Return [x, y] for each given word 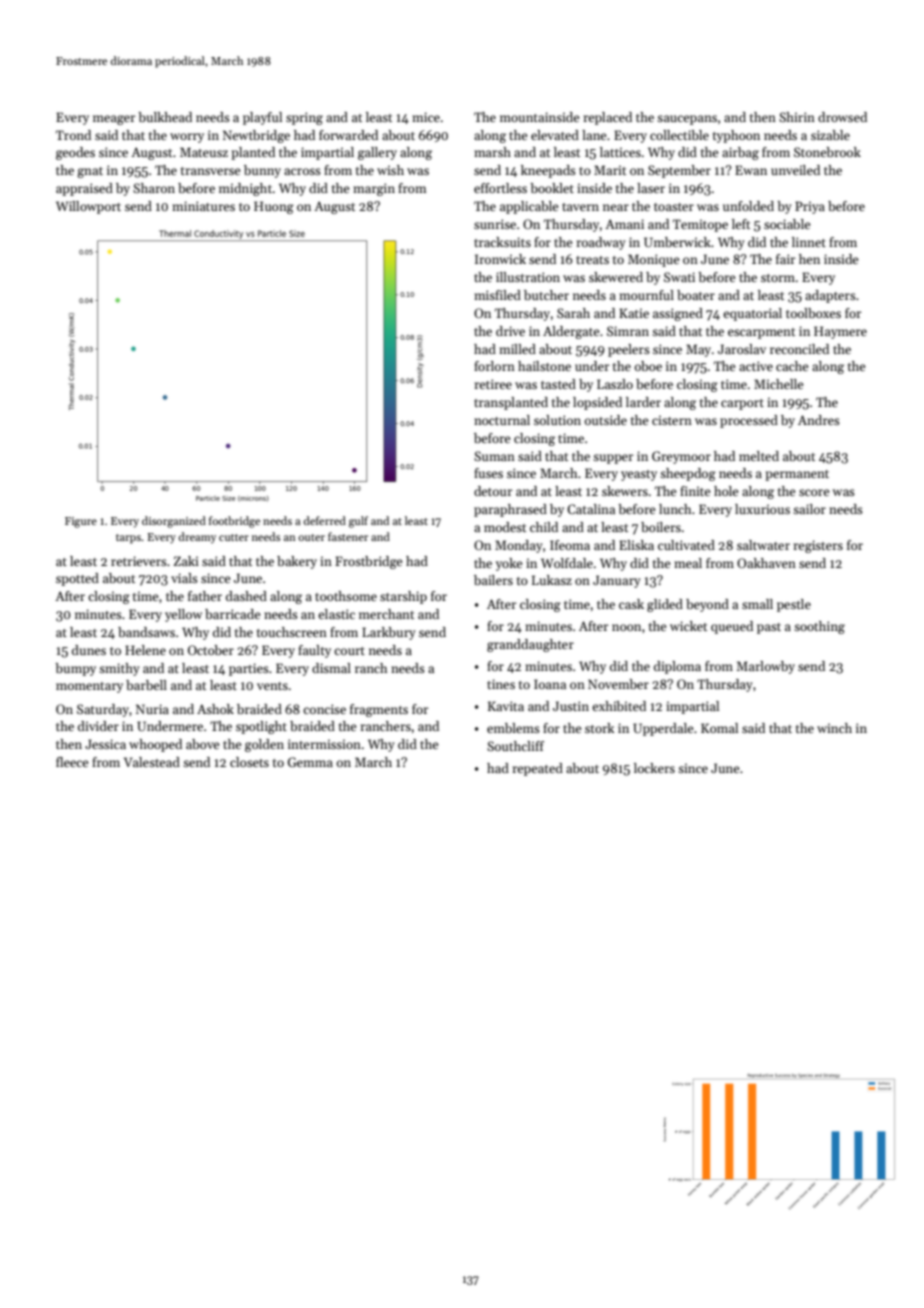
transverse [210, 171]
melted [759, 456]
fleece [72, 762]
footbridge [234, 522]
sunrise [495, 224]
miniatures [203, 206]
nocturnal [502, 420]
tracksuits [502, 242]
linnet [809, 242]
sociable [787, 224]
